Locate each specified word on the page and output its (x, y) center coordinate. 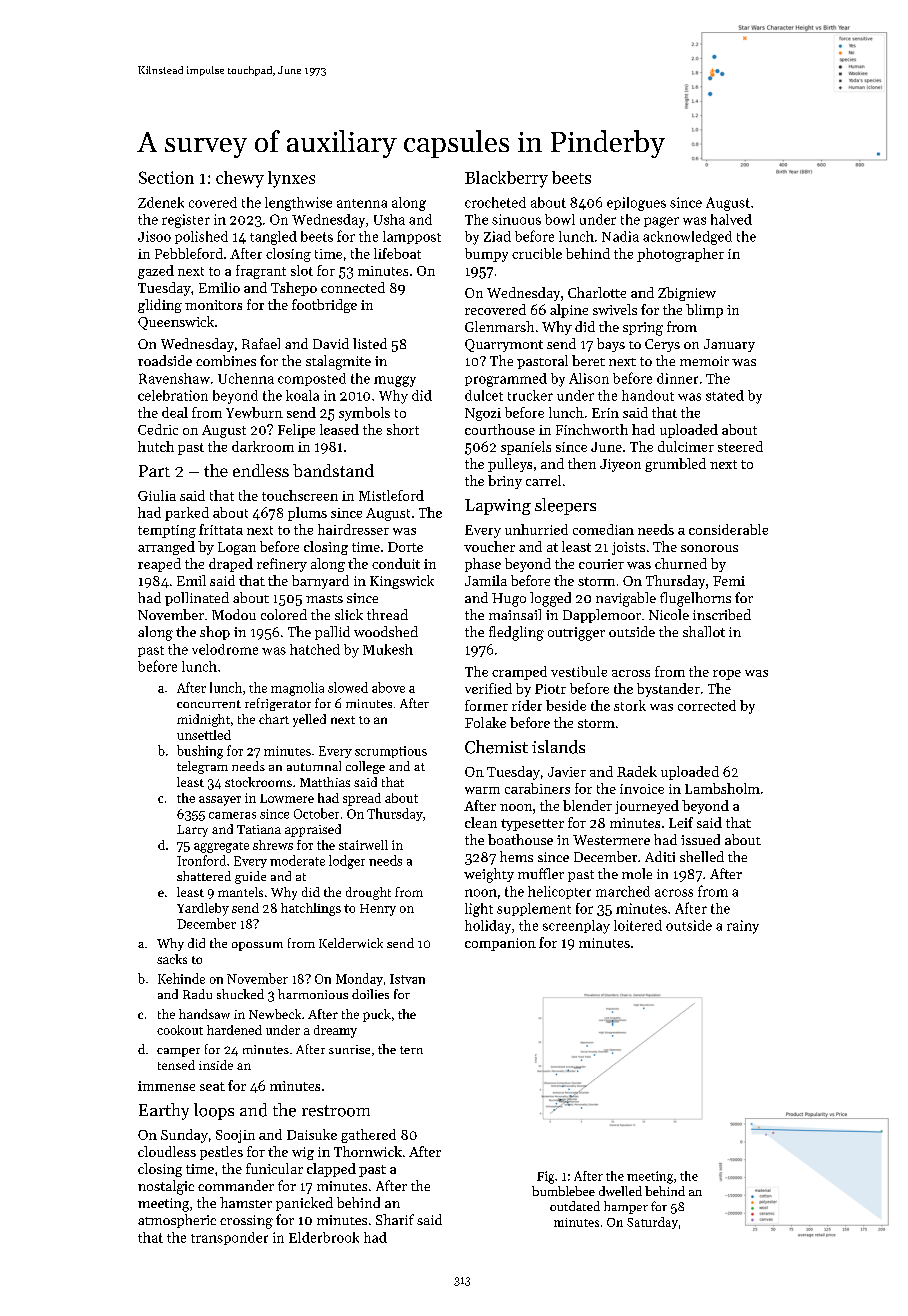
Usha (389, 219)
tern (411, 1050)
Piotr (550, 689)
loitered (638, 925)
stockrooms (258, 782)
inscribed (722, 614)
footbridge (324, 306)
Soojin (235, 1136)
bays (611, 345)
